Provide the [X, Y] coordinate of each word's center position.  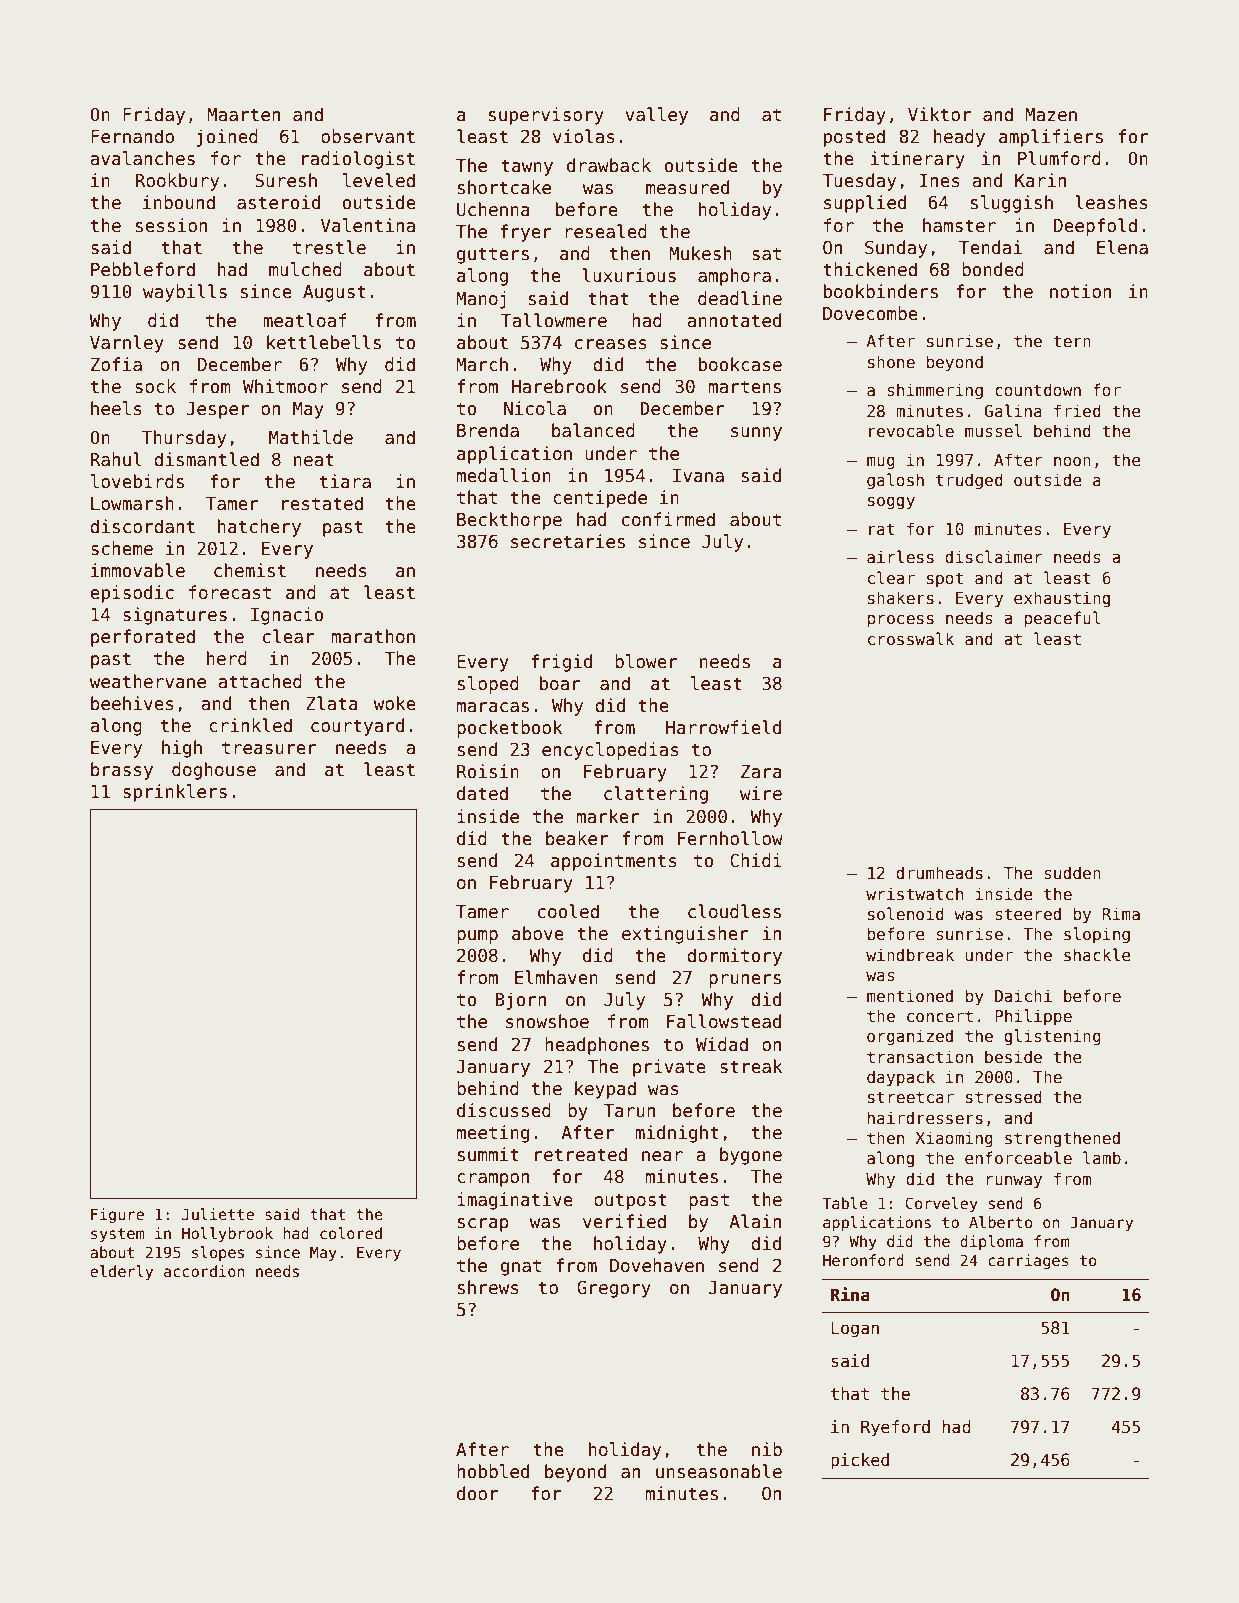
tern [1072, 341]
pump [477, 937]
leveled [379, 180]
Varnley [127, 344]
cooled [568, 911]
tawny [527, 167]
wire [761, 793]
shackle [1097, 955]
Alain [755, 1221]
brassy [122, 771]
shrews [488, 1287]
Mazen [1051, 115]
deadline [740, 298]
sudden [1072, 873]
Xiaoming [954, 1139]
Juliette [218, 1214]
